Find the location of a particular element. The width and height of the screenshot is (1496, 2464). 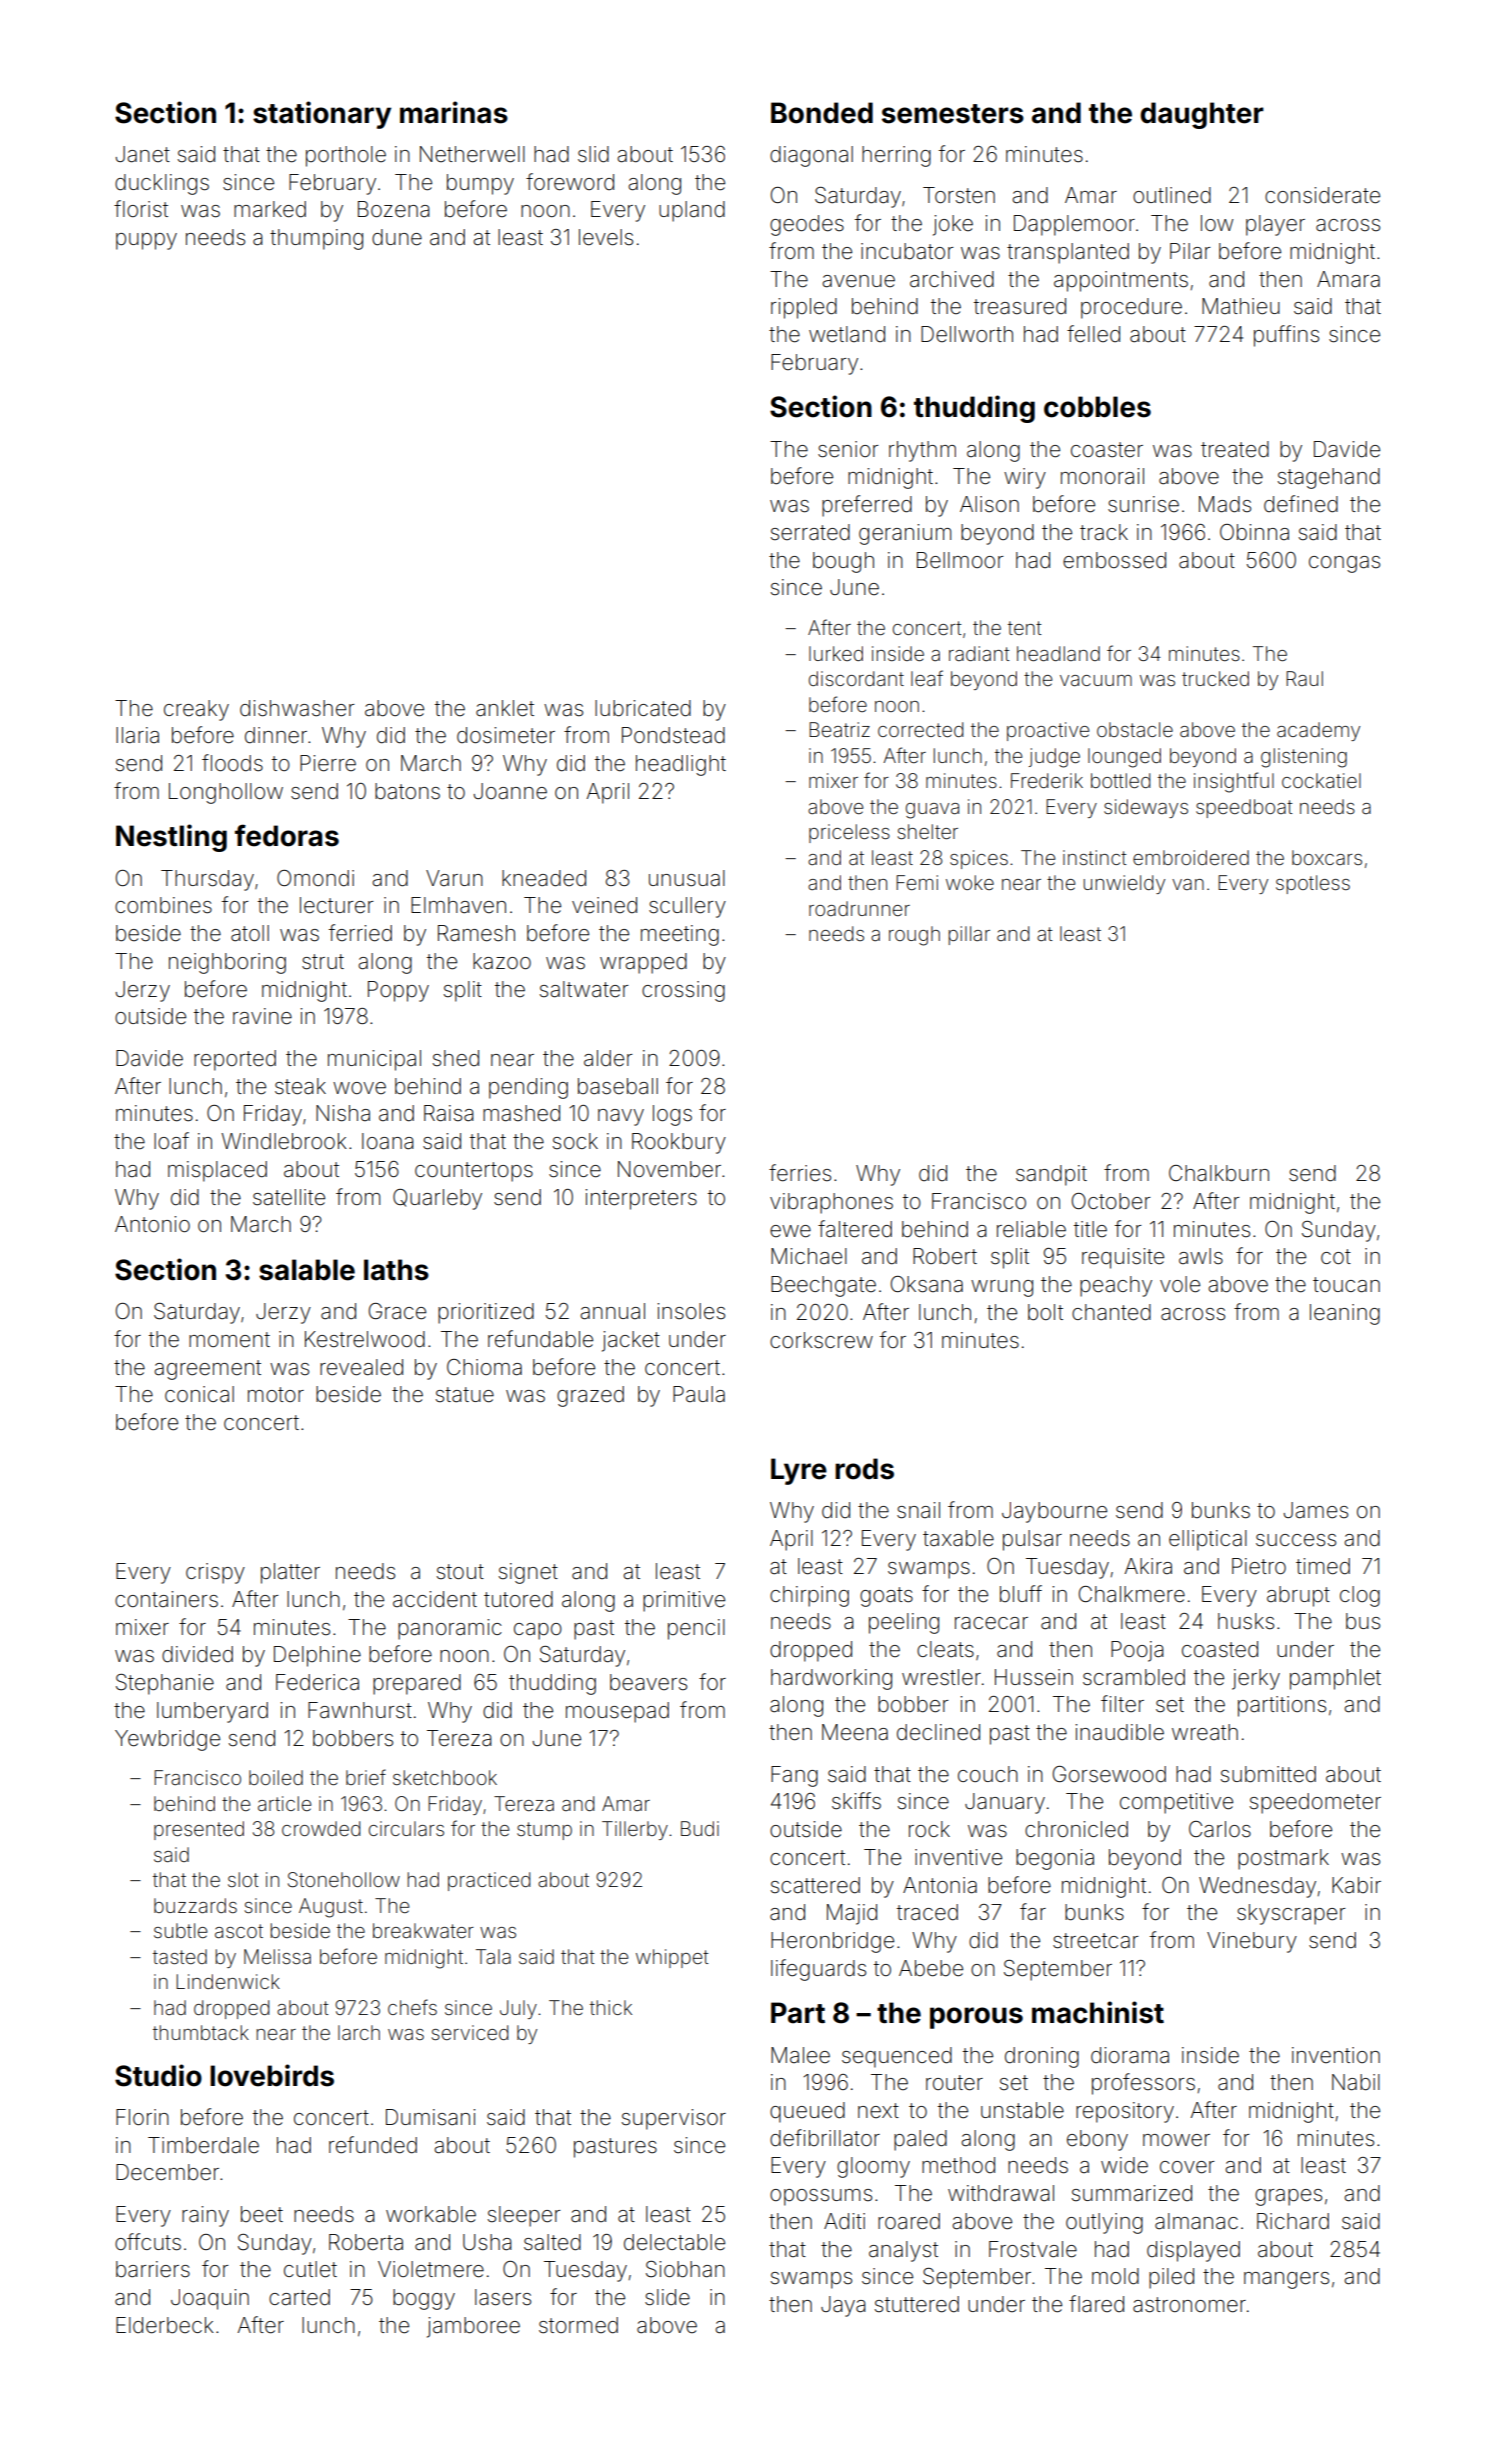

Kabir is located at coordinates (1356, 1885).
